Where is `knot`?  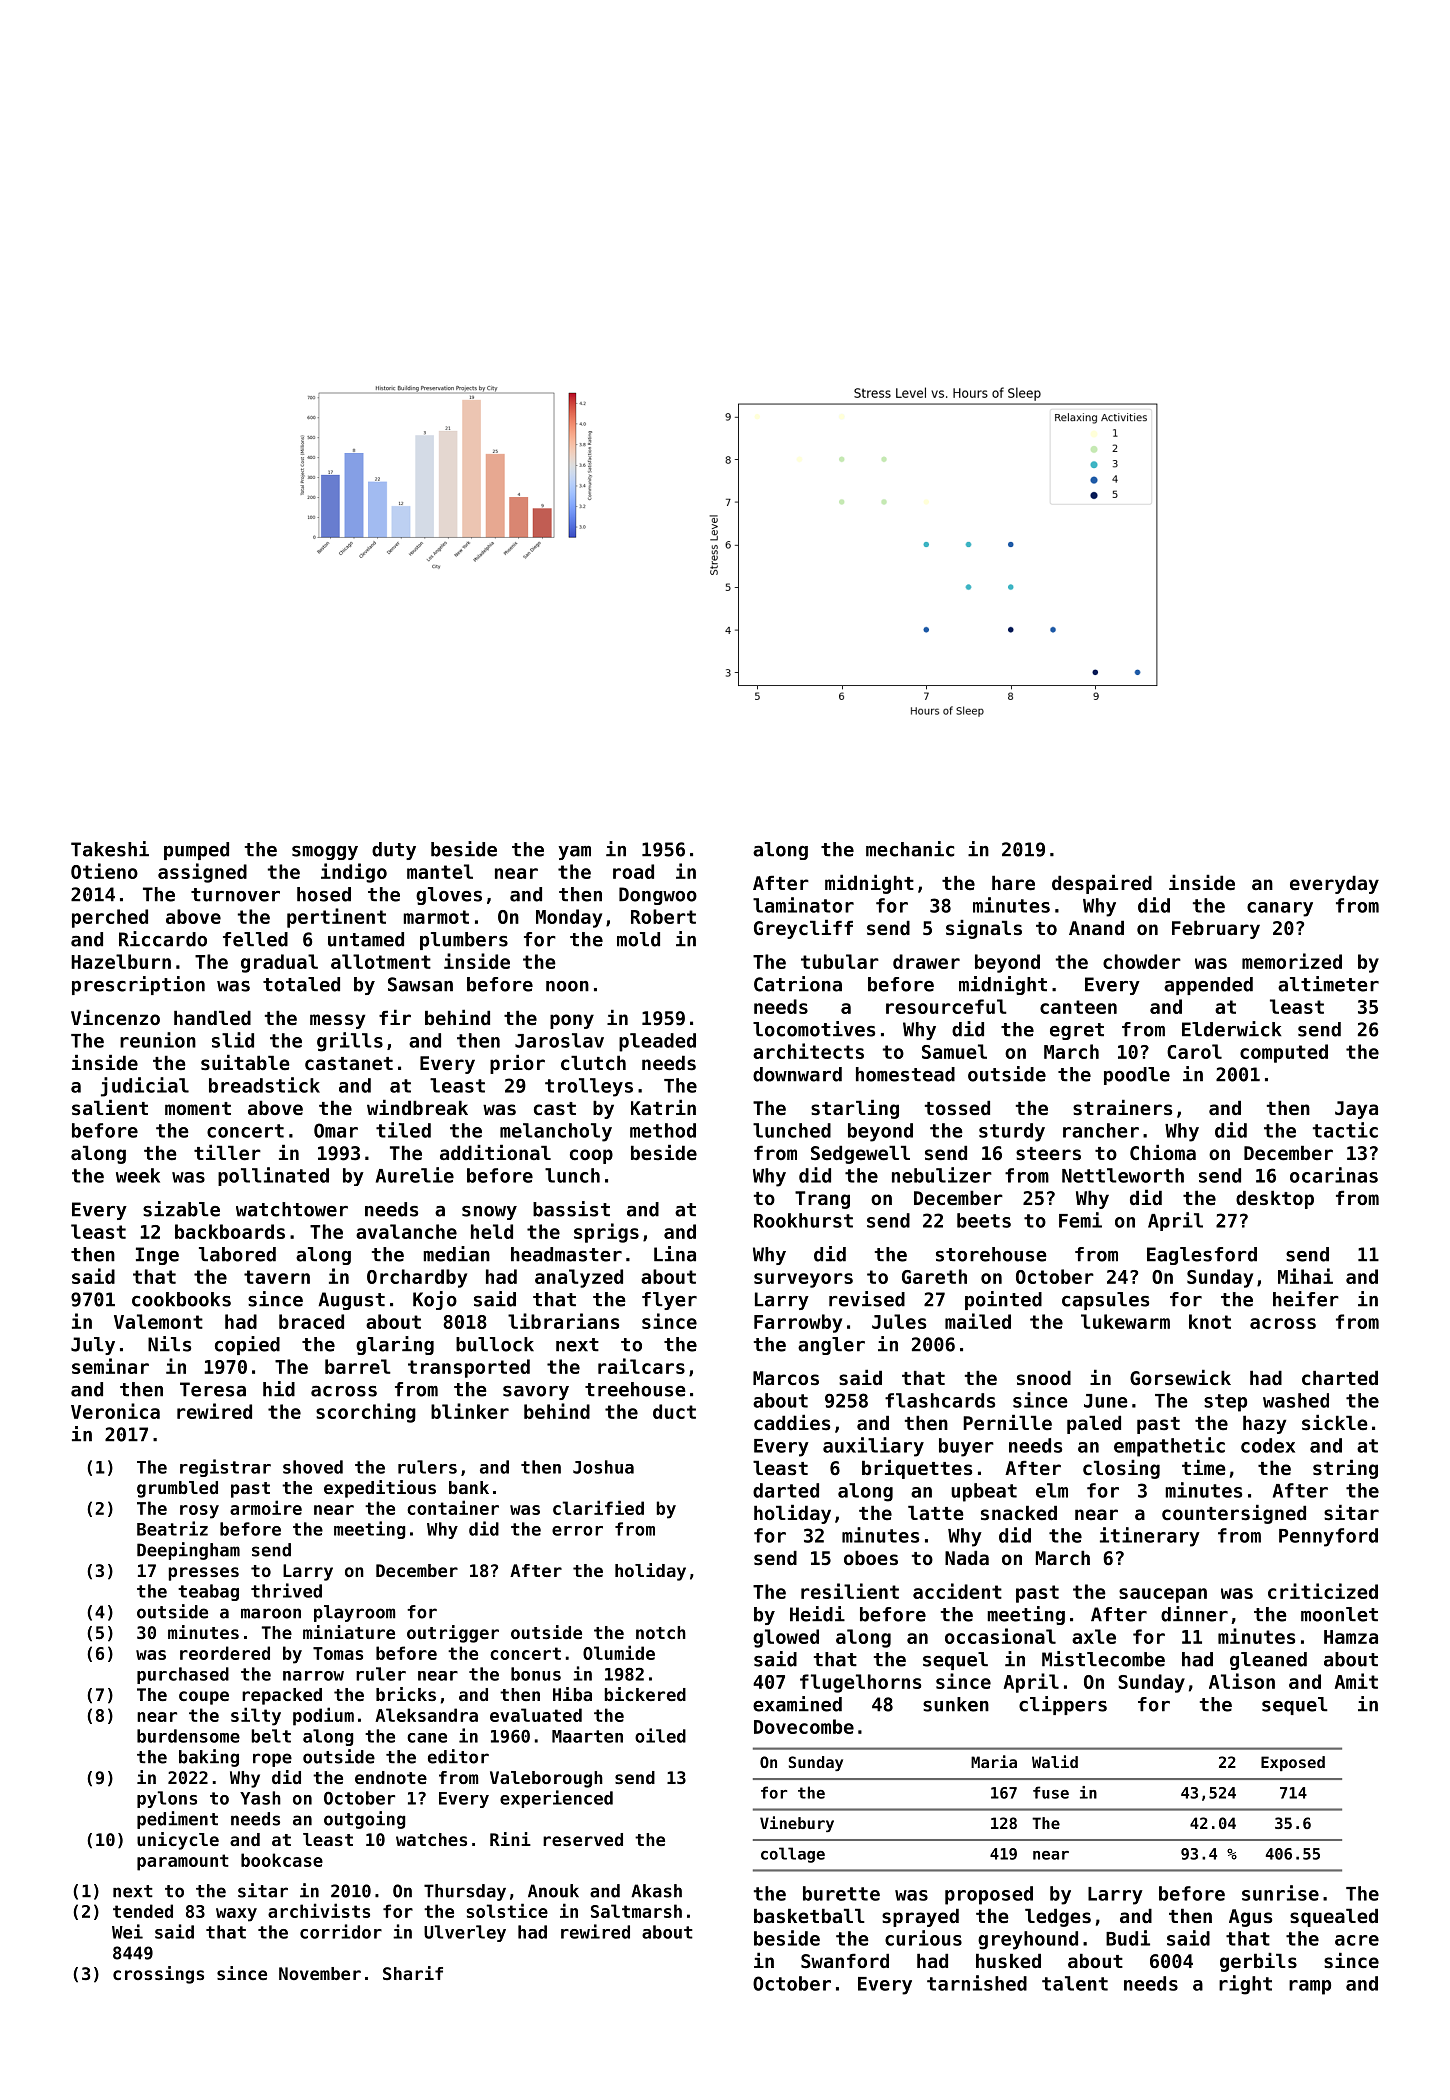 knot is located at coordinates (1210, 1321).
